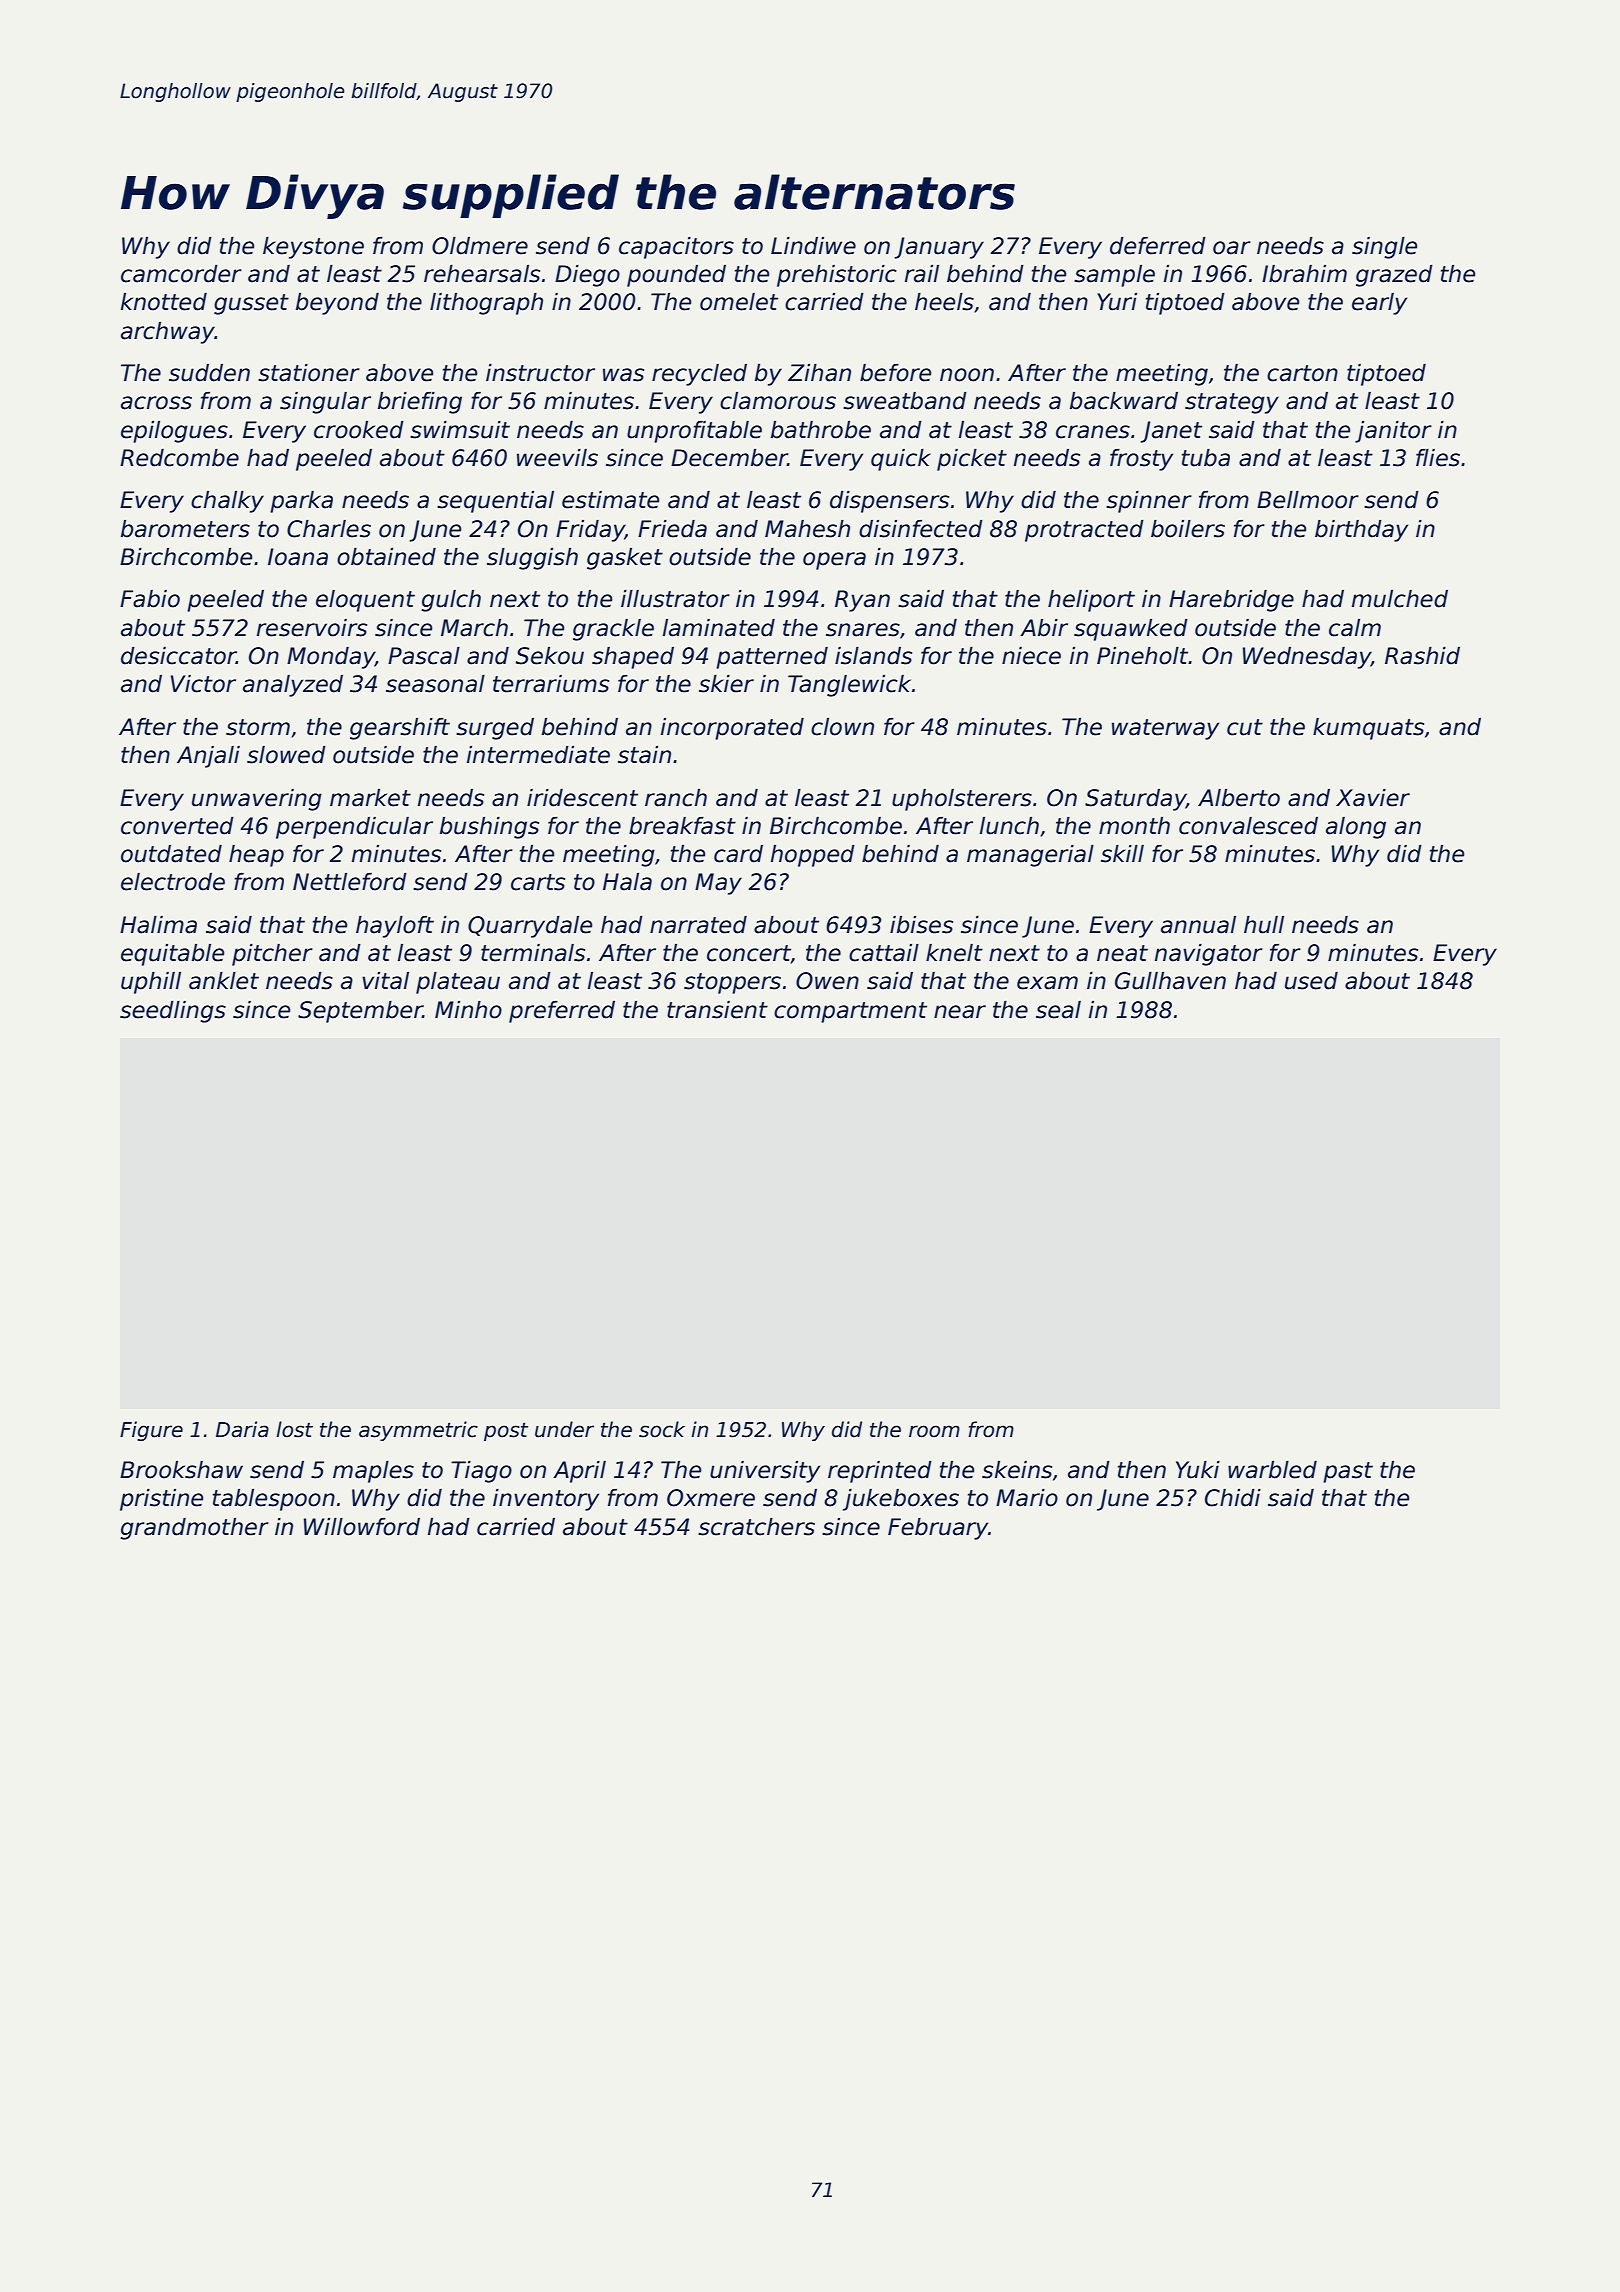 Image resolution: width=1620 pixels, height=2292 pixels. I want to click on keystone, so click(313, 248).
